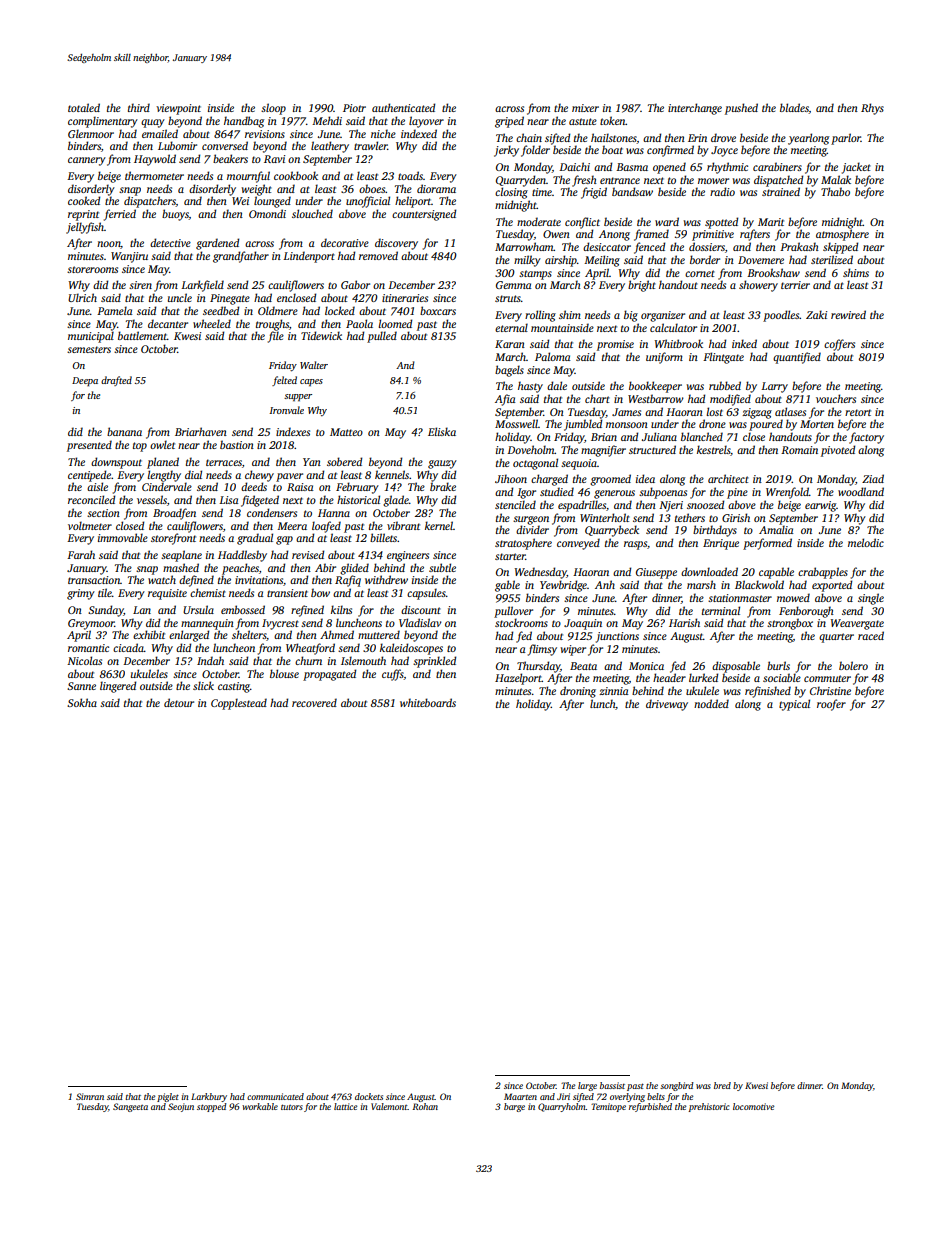 This screenshot has height=1233, width=952. What do you see at coordinates (428, 702) in the screenshot?
I see `whiteboards` at bounding box center [428, 702].
